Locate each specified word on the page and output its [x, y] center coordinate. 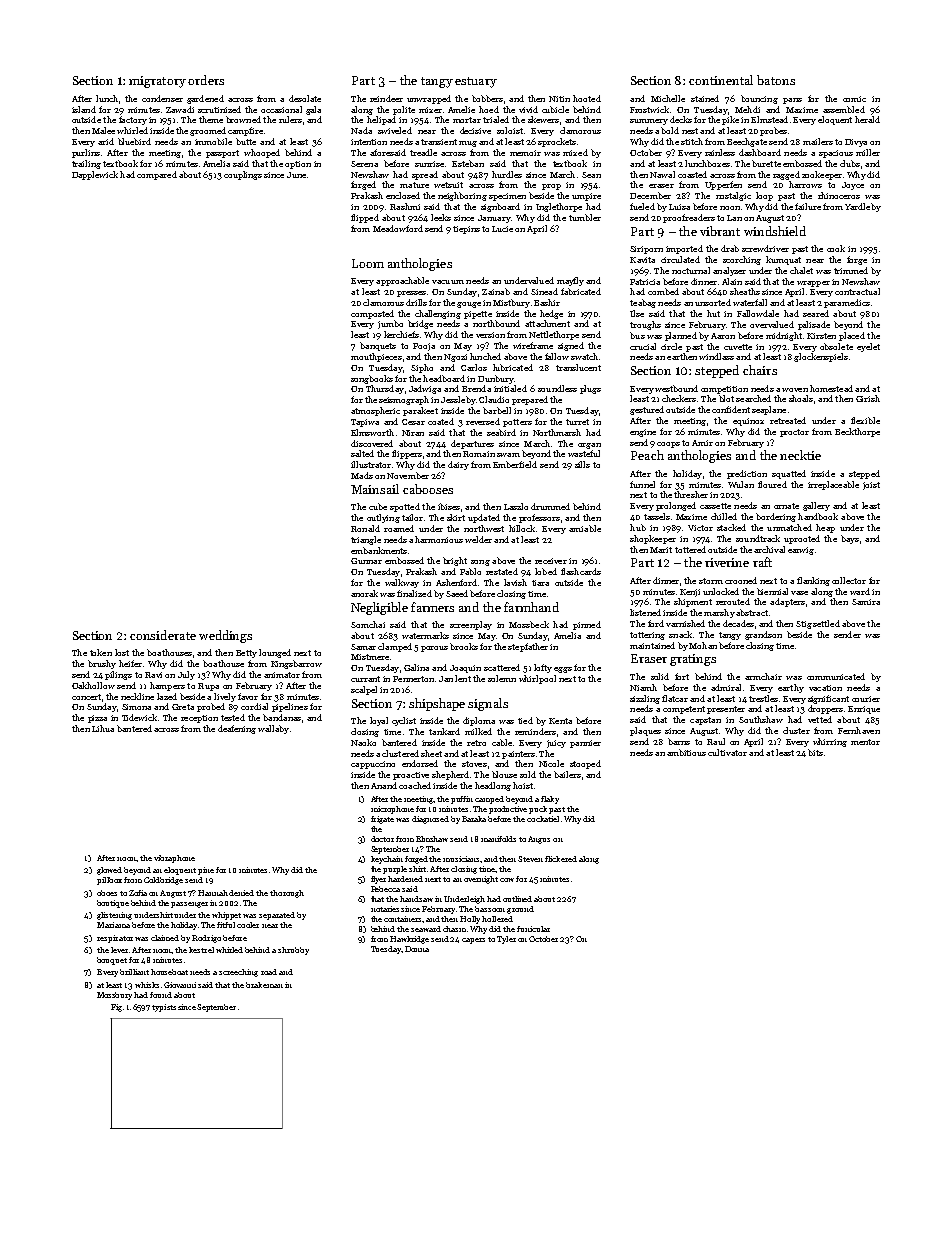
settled [826, 623]
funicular [533, 929]
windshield [775, 231]
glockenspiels [821, 357]
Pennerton [413, 679]
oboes [107, 893]
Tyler [506, 940]
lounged [275, 653]
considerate [163, 635]
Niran [413, 433]
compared [157, 175]
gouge [469, 305]
